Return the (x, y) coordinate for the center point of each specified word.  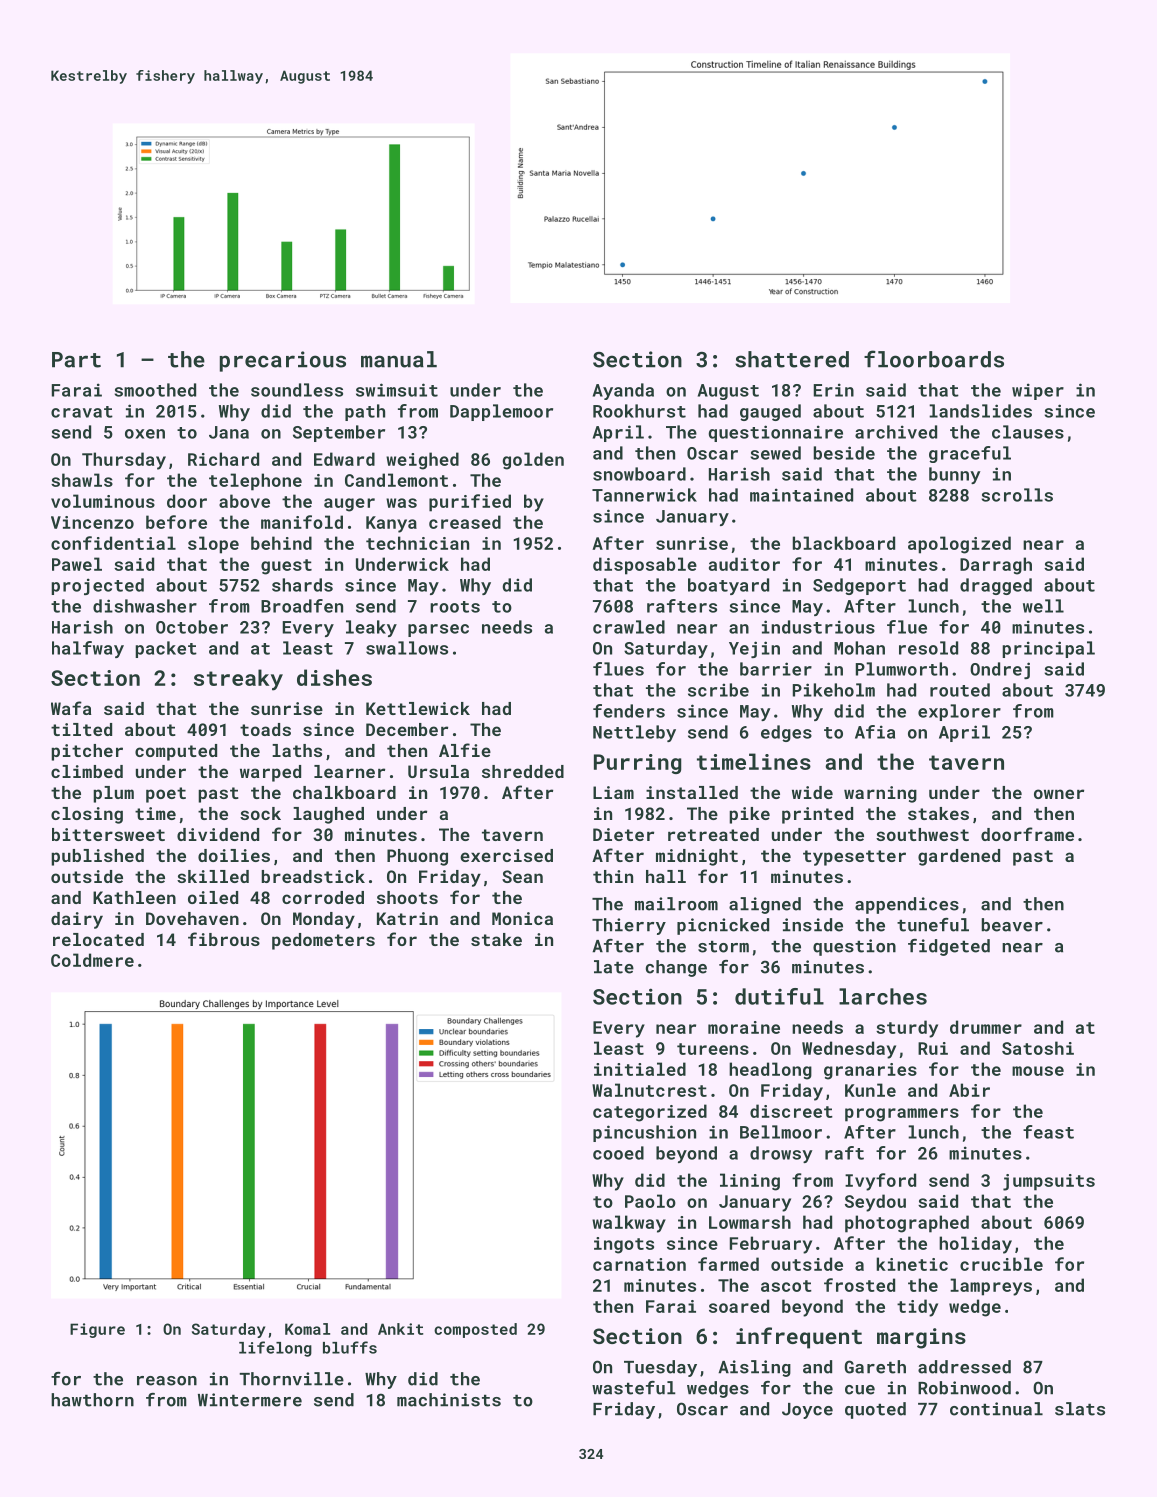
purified (470, 503)
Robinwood (964, 1388)
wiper (1038, 391)
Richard (223, 459)
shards (302, 585)
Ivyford (880, 1182)
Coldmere (92, 960)
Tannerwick (644, 495)
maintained (801, 495)
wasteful (634, 1388)
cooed (618, 1153)
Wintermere (250, 1400)
